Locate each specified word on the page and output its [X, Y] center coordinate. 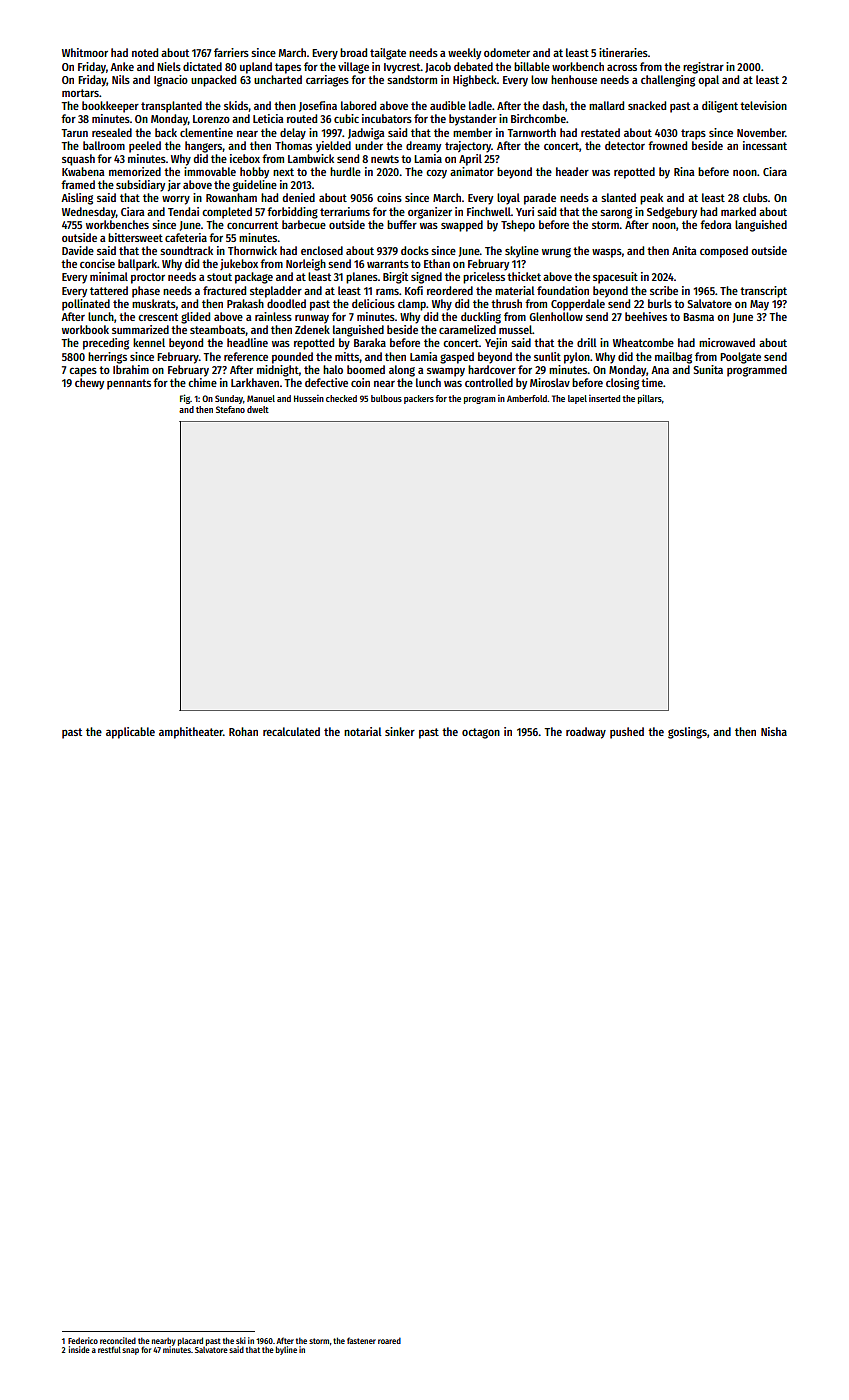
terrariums [345, 211]
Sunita [708, 369]
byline [286, 1350]
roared [389, 1340]
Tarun [74, 133]
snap [130, 1351]
